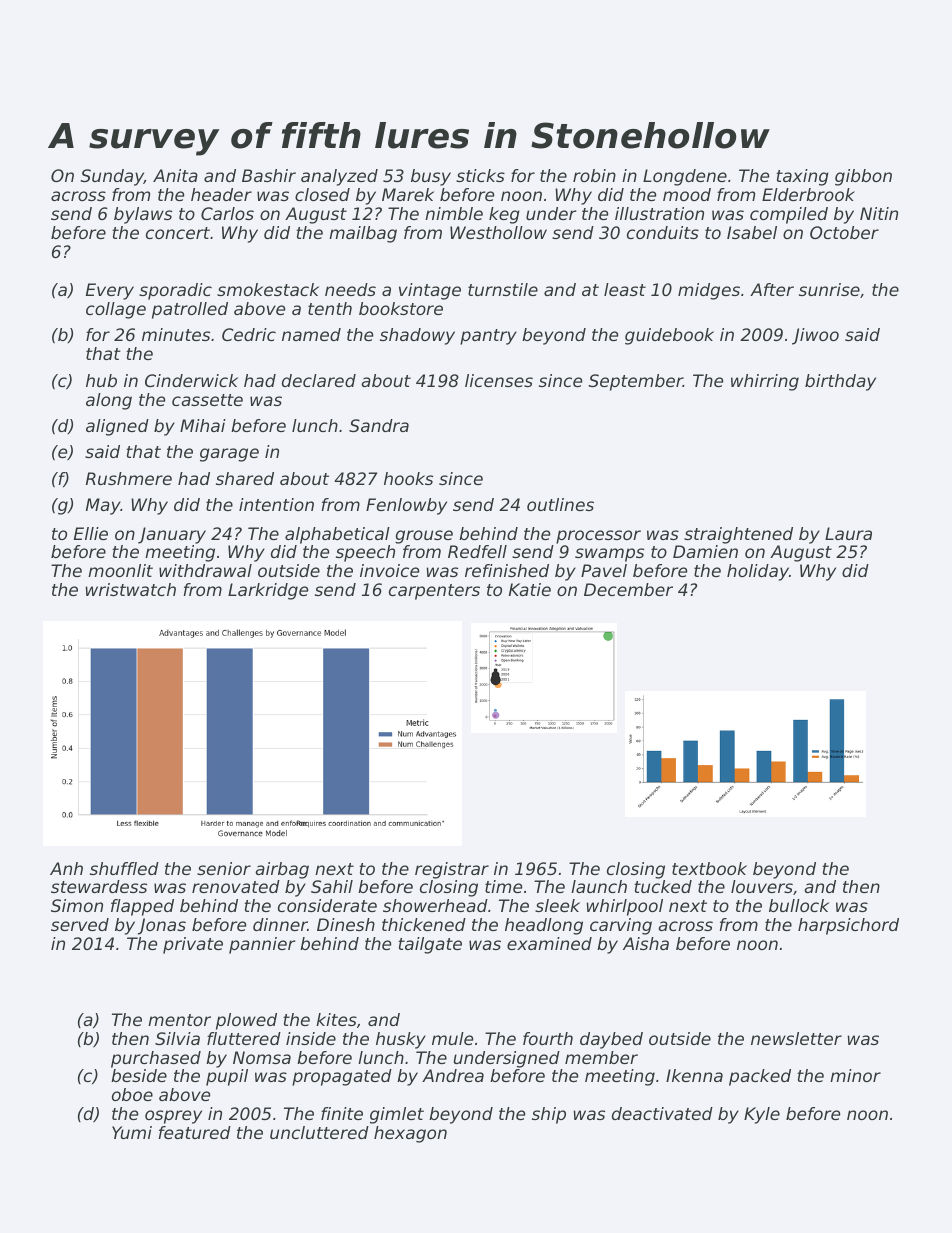  I want to click on Larkridge, so click(268, 591).
